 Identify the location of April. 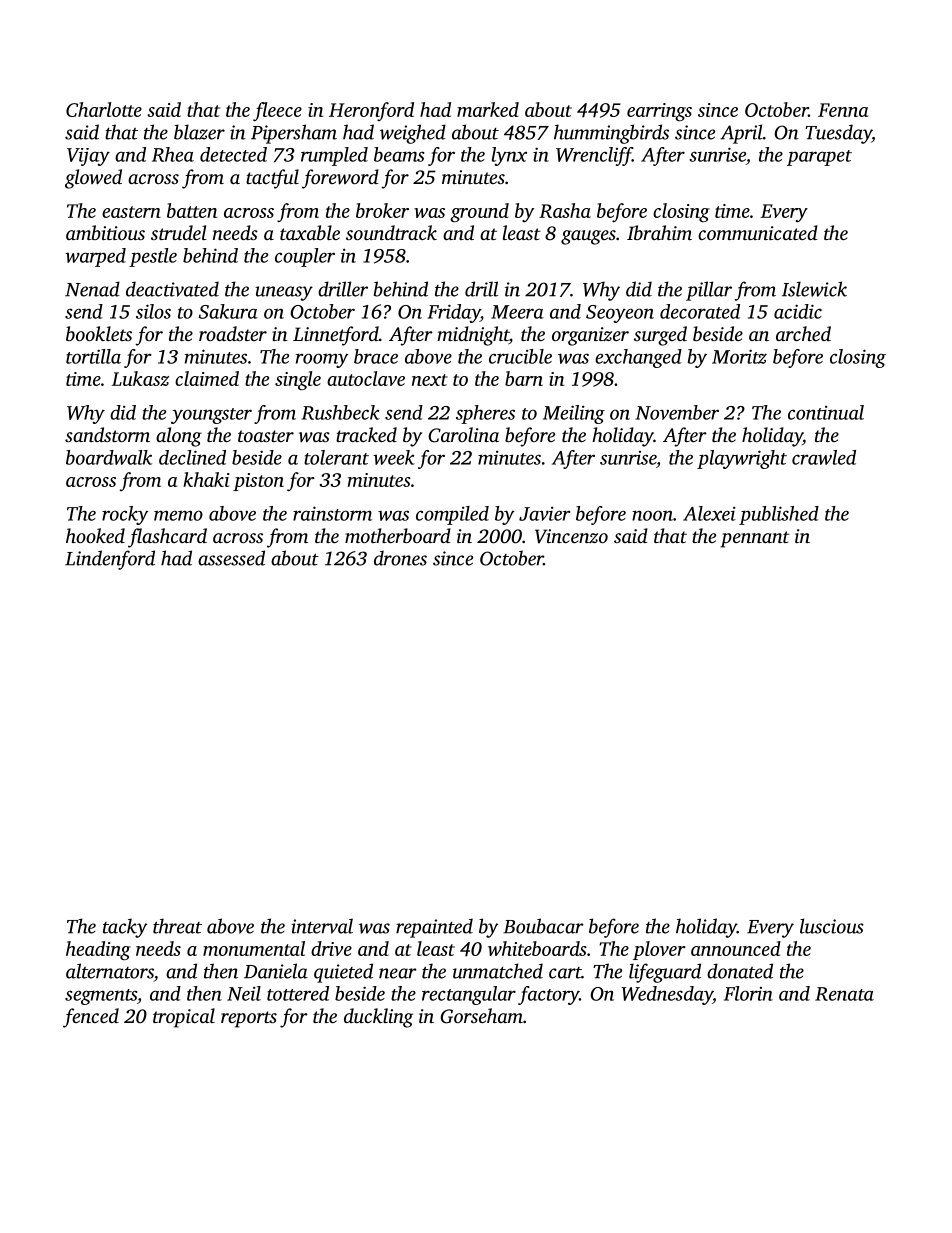
(741, 134).
